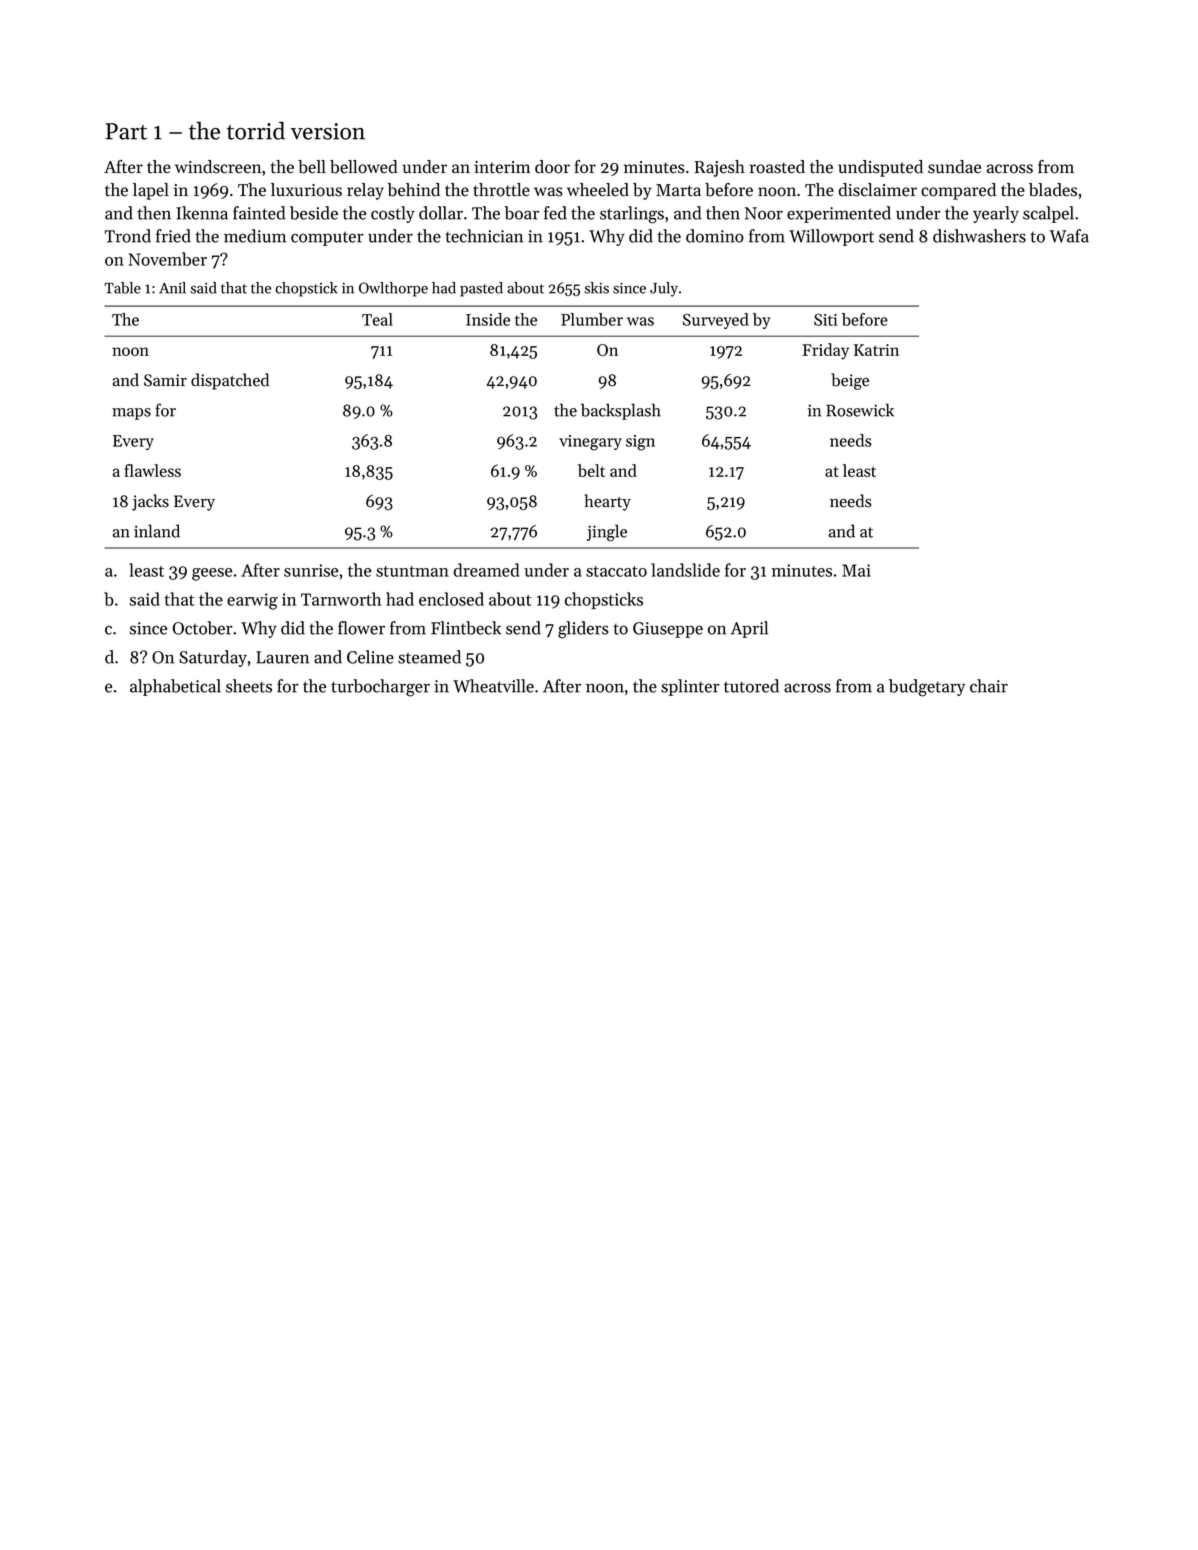 The width and height of the screenshot is (1198, 1550). I want to click on maps, so click(131, 414).
